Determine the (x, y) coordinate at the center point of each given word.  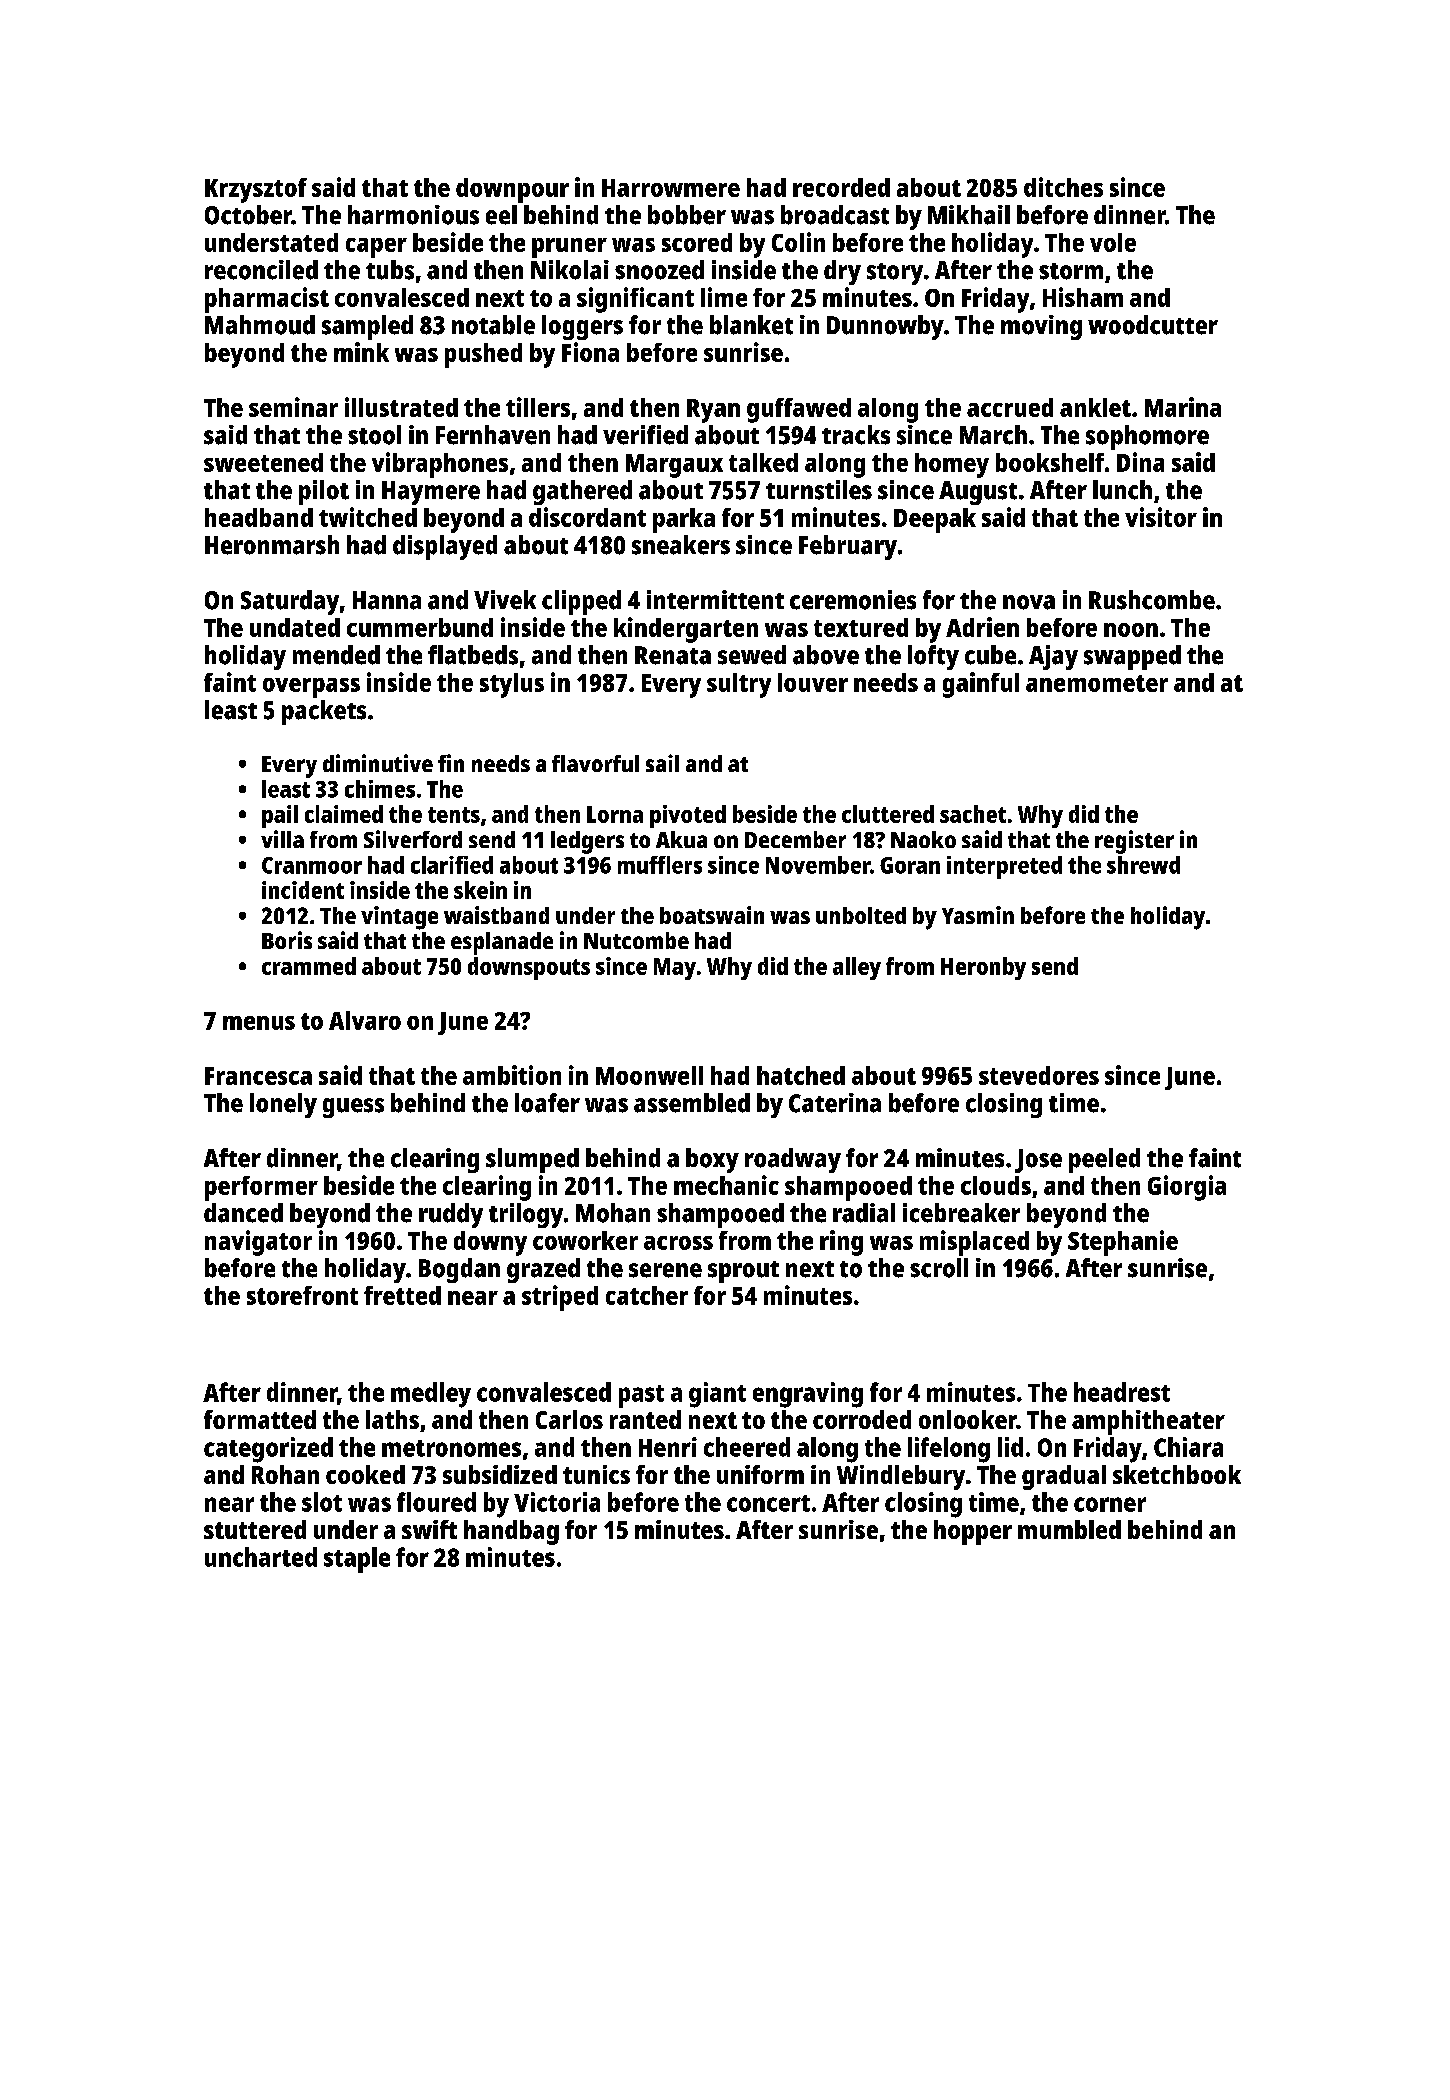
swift (429, 1529)
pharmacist (267, 300)
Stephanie (1123, 1243)
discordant (587, 517)
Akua (681, 839)
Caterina (835, 1103)
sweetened (263, 462)
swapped (1132, 657)
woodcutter (1153, 325)
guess (353, 1108)
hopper (973, 1532)
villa (282, 839)
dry (842, 272)
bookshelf (1050, 462)
